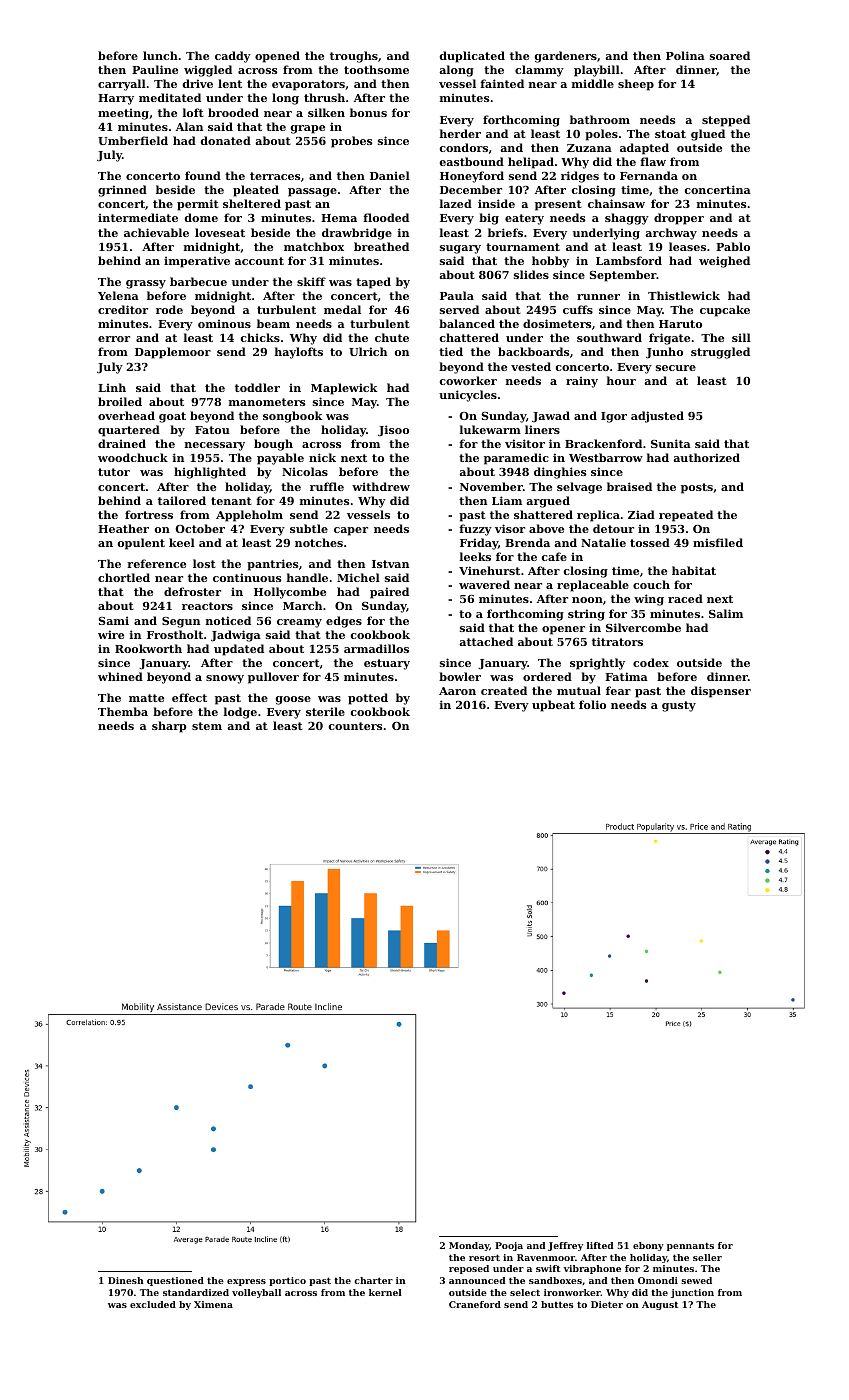  I want to click on folio, so click(592, 704).
